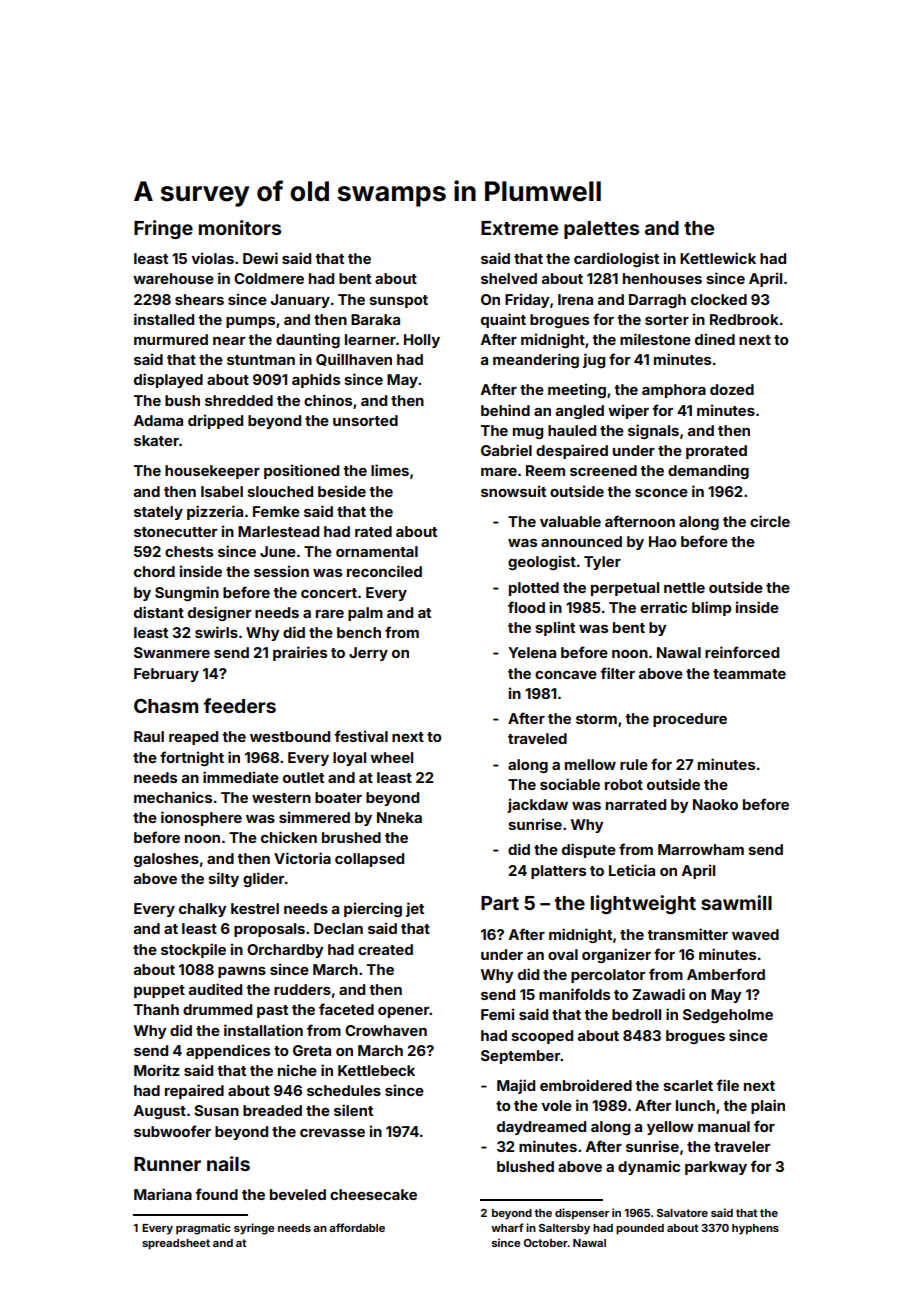  Describe the element at coordinates (519, 228) in the page. I see `Extreme` at that location.
